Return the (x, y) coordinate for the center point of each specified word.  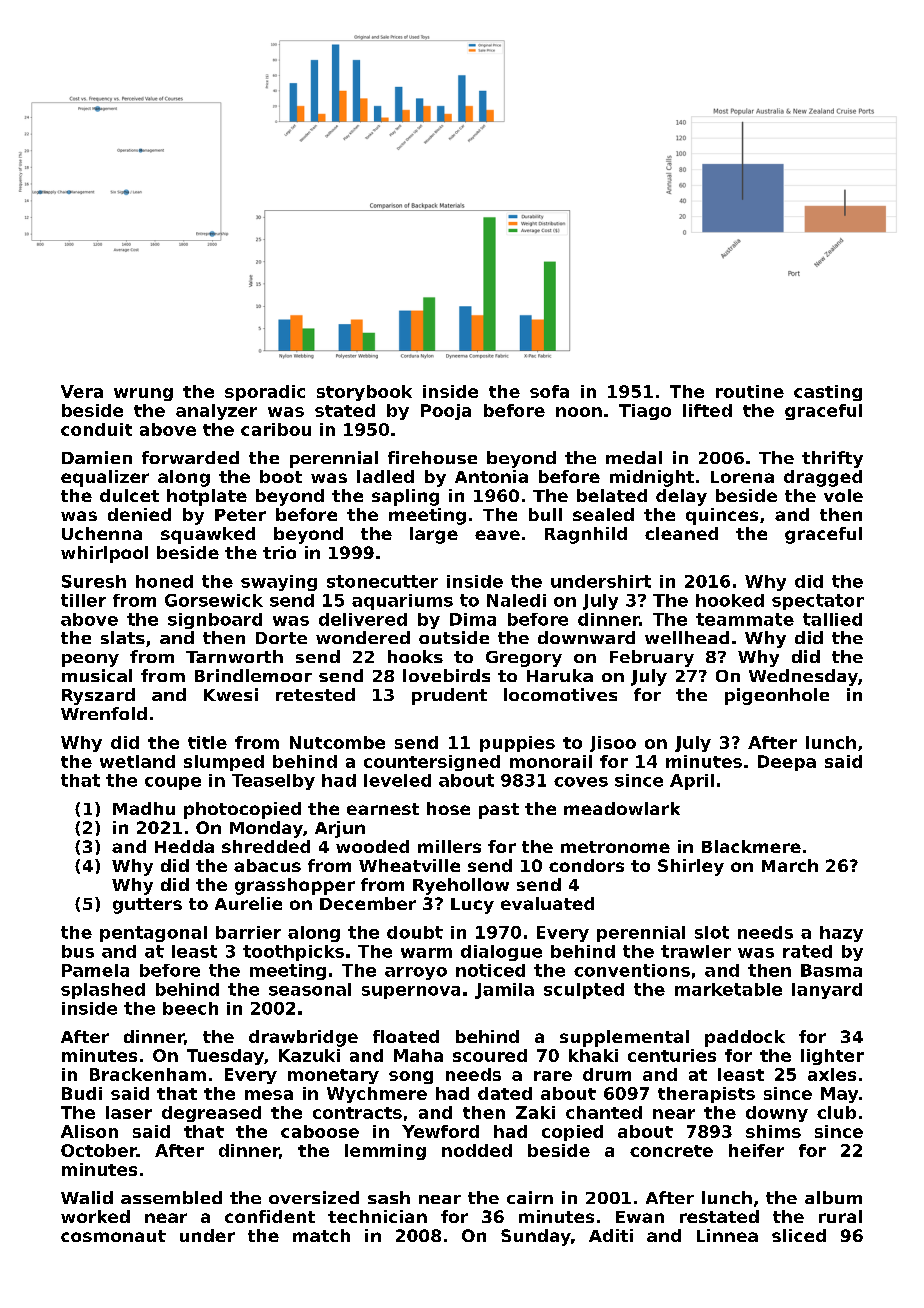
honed (164, 581)
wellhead (687, 637)
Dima (473, 619)
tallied (832, 619)
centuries (672, 1055)
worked (95, 1216)
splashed (103, 991)
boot (281, 476)
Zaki (535, 1112)
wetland (137, 761)
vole (843, 495)
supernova (411, 992)
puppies (517, 744)
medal (634, 457)
